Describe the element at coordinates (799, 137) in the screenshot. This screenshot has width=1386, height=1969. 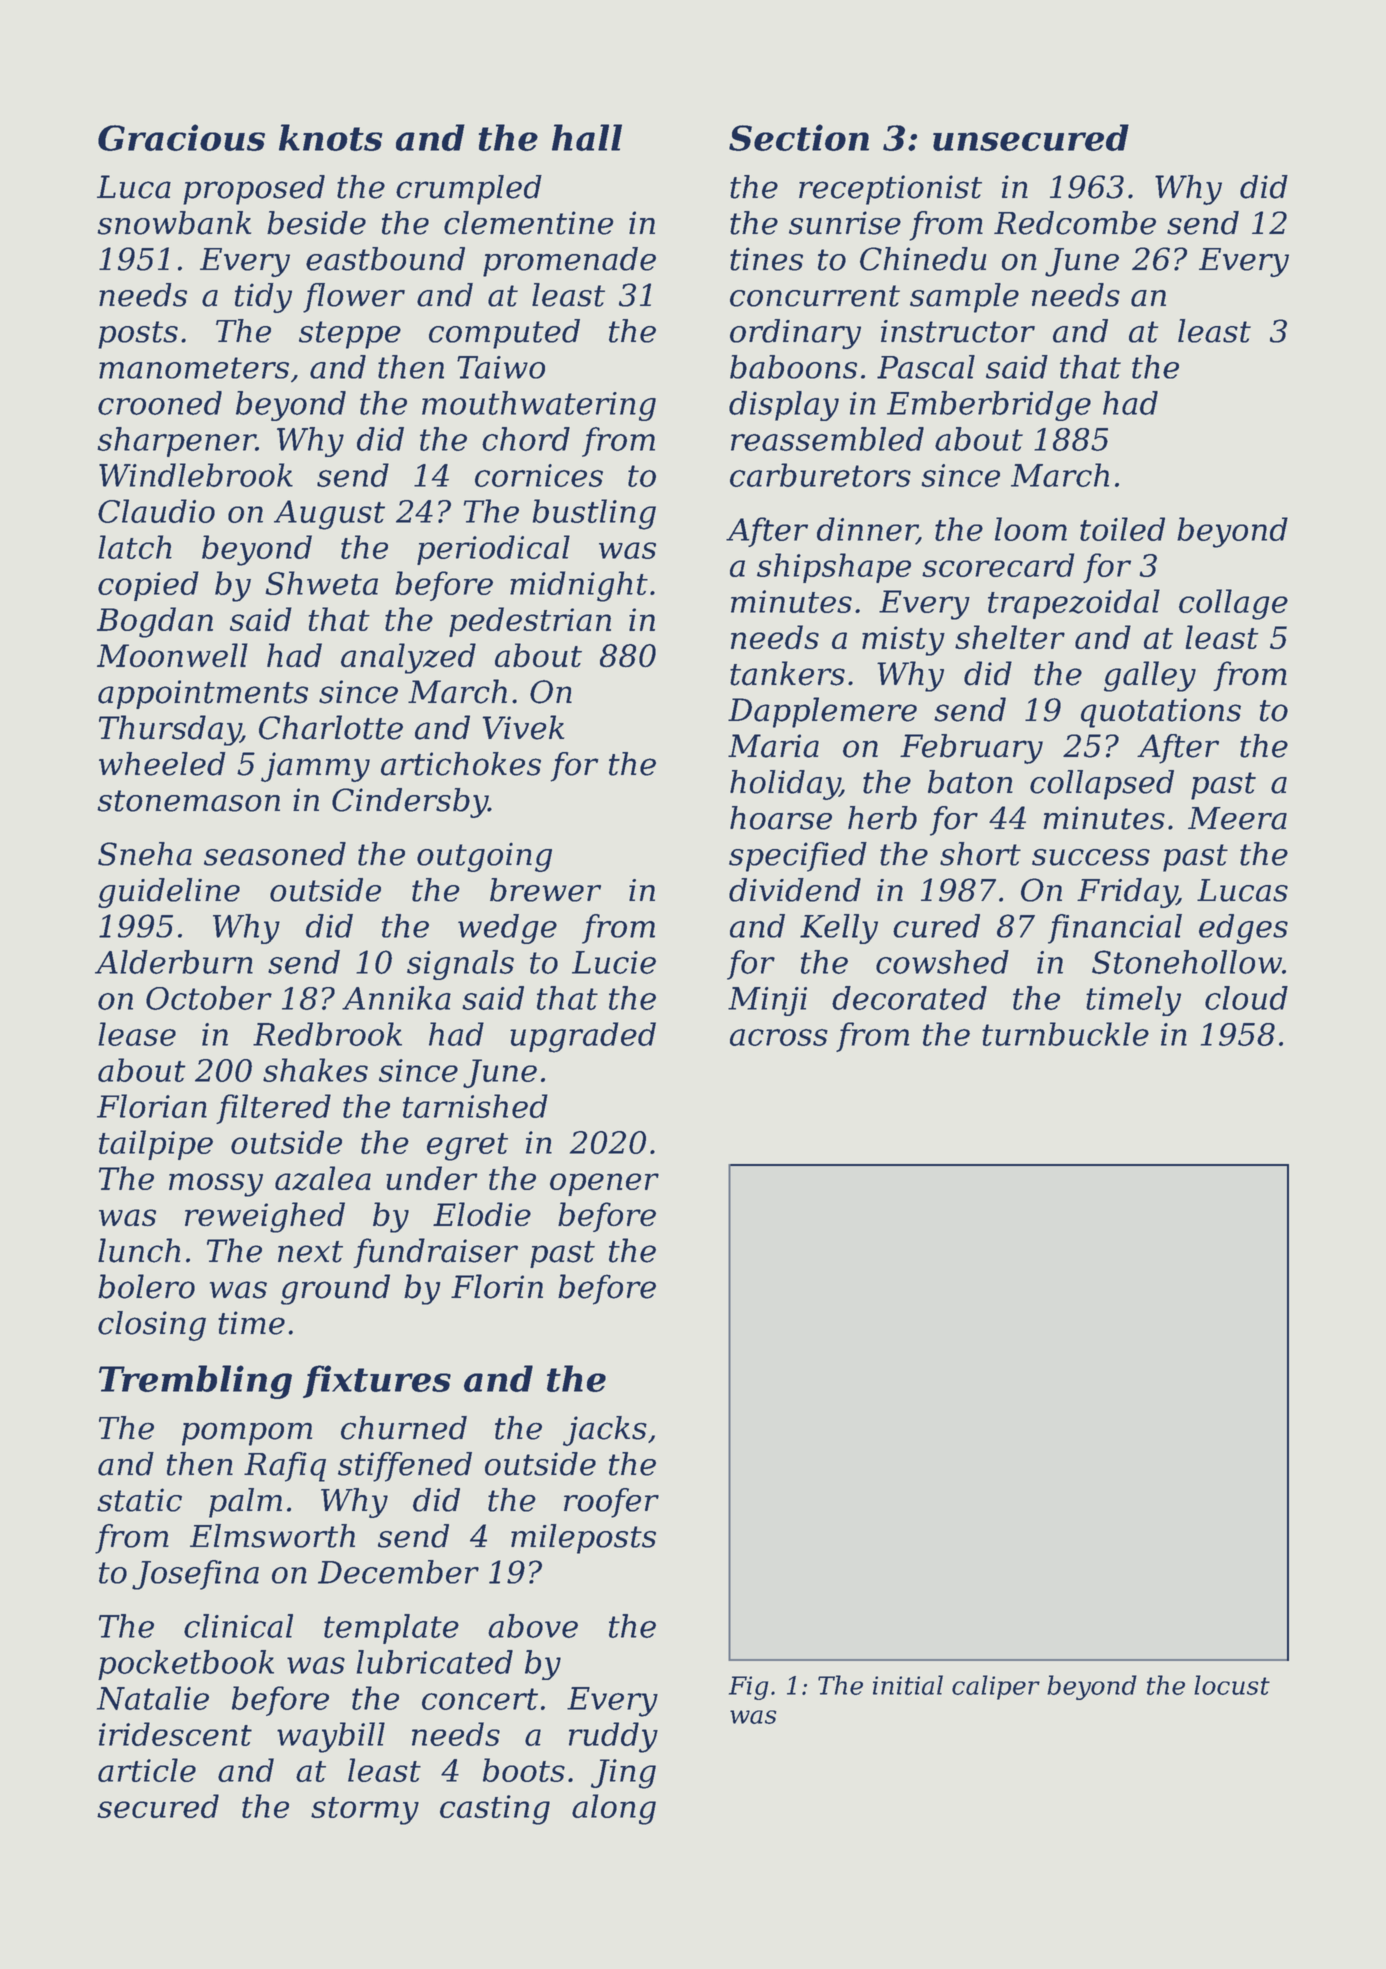
I see `Section` at that location.
